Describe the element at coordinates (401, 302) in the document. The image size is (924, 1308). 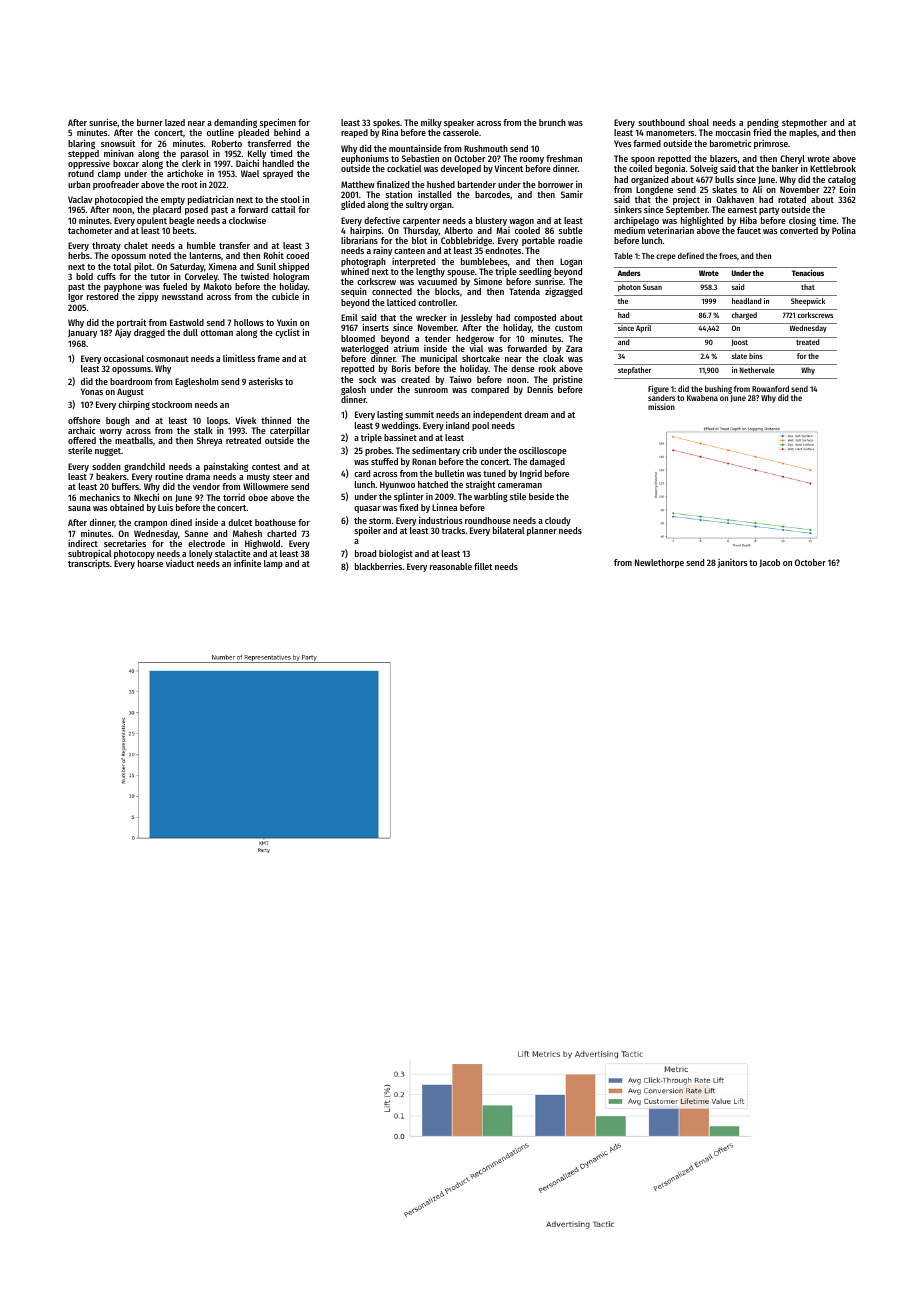
I see `latticed` at that location.
